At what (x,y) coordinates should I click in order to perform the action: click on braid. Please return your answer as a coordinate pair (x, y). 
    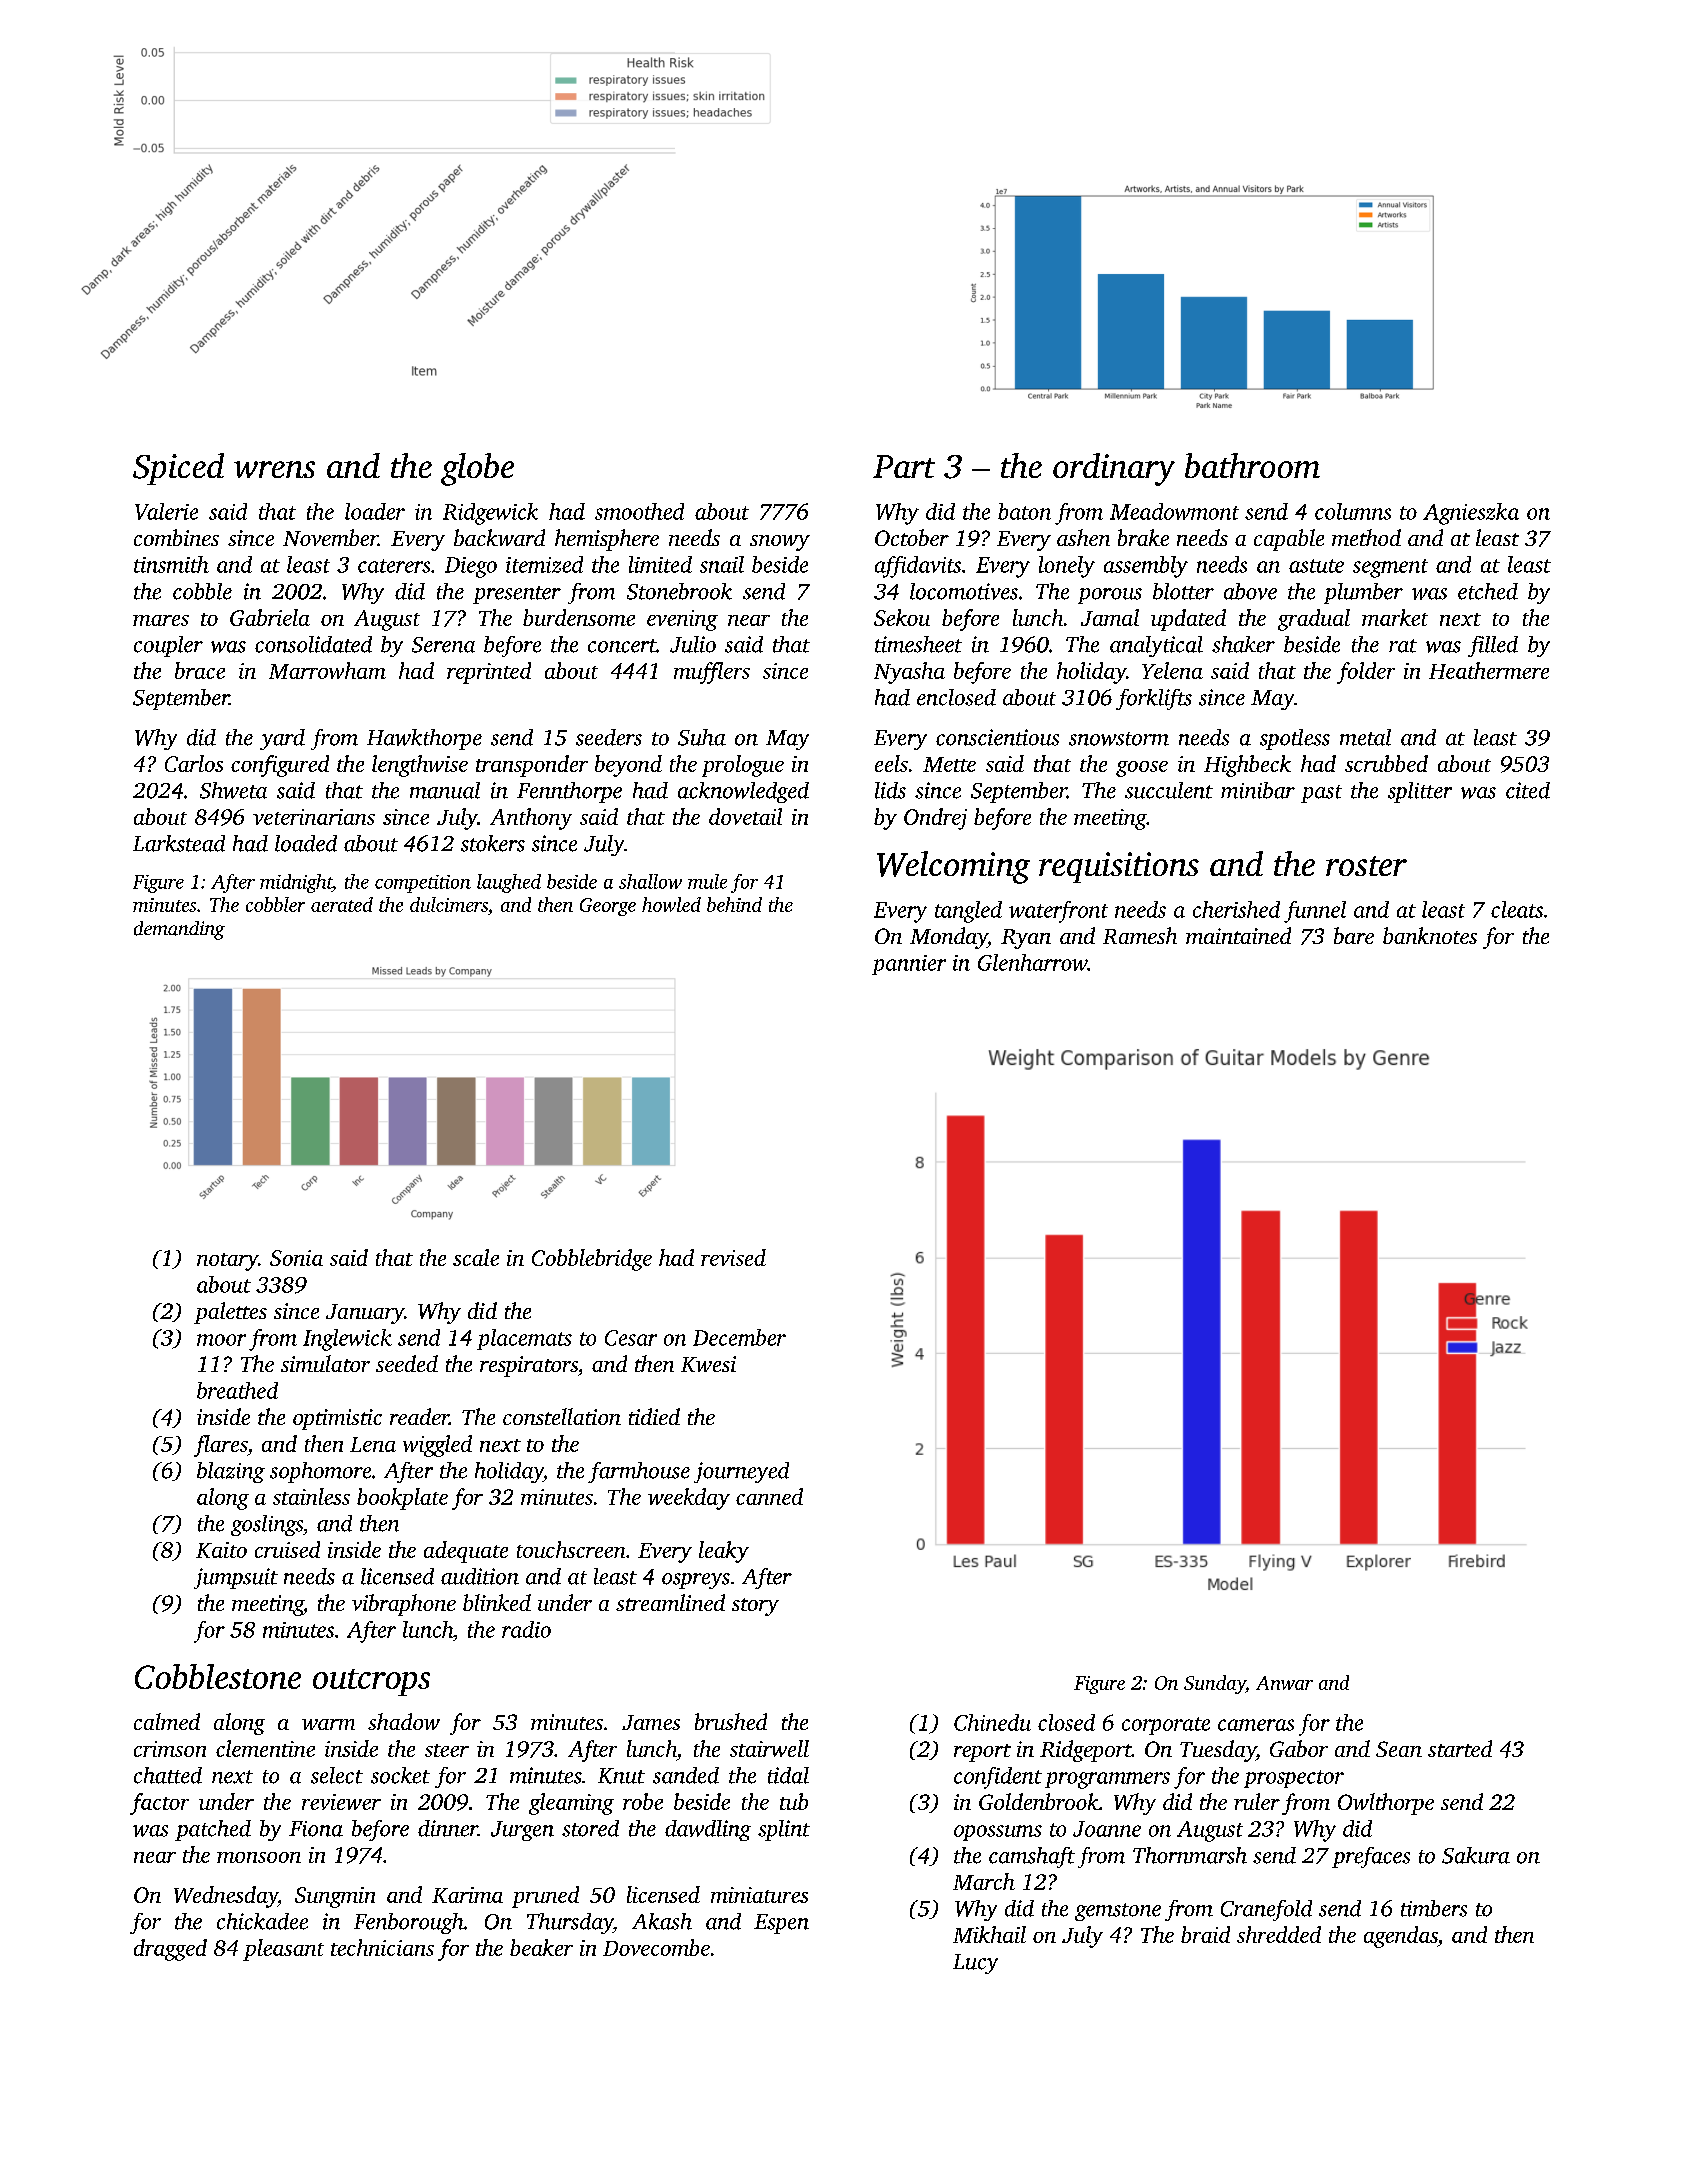
    Looking at the image, I should click on (1205, 1934).
